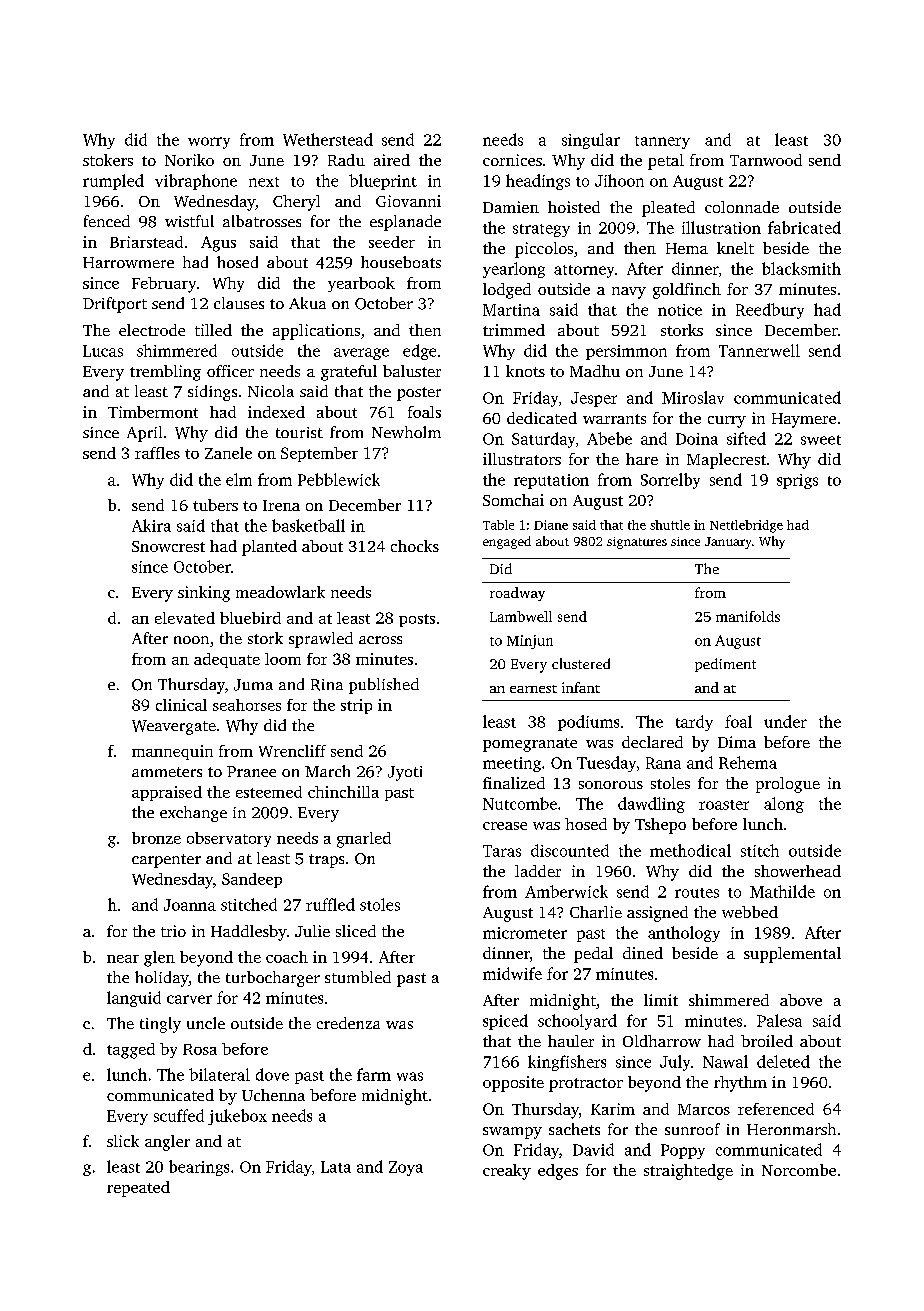 The image size is (924, 1311). What do you see at coordinates (384, 686) in the screenshot?
I see `published` at bounding box center [384, 686].
